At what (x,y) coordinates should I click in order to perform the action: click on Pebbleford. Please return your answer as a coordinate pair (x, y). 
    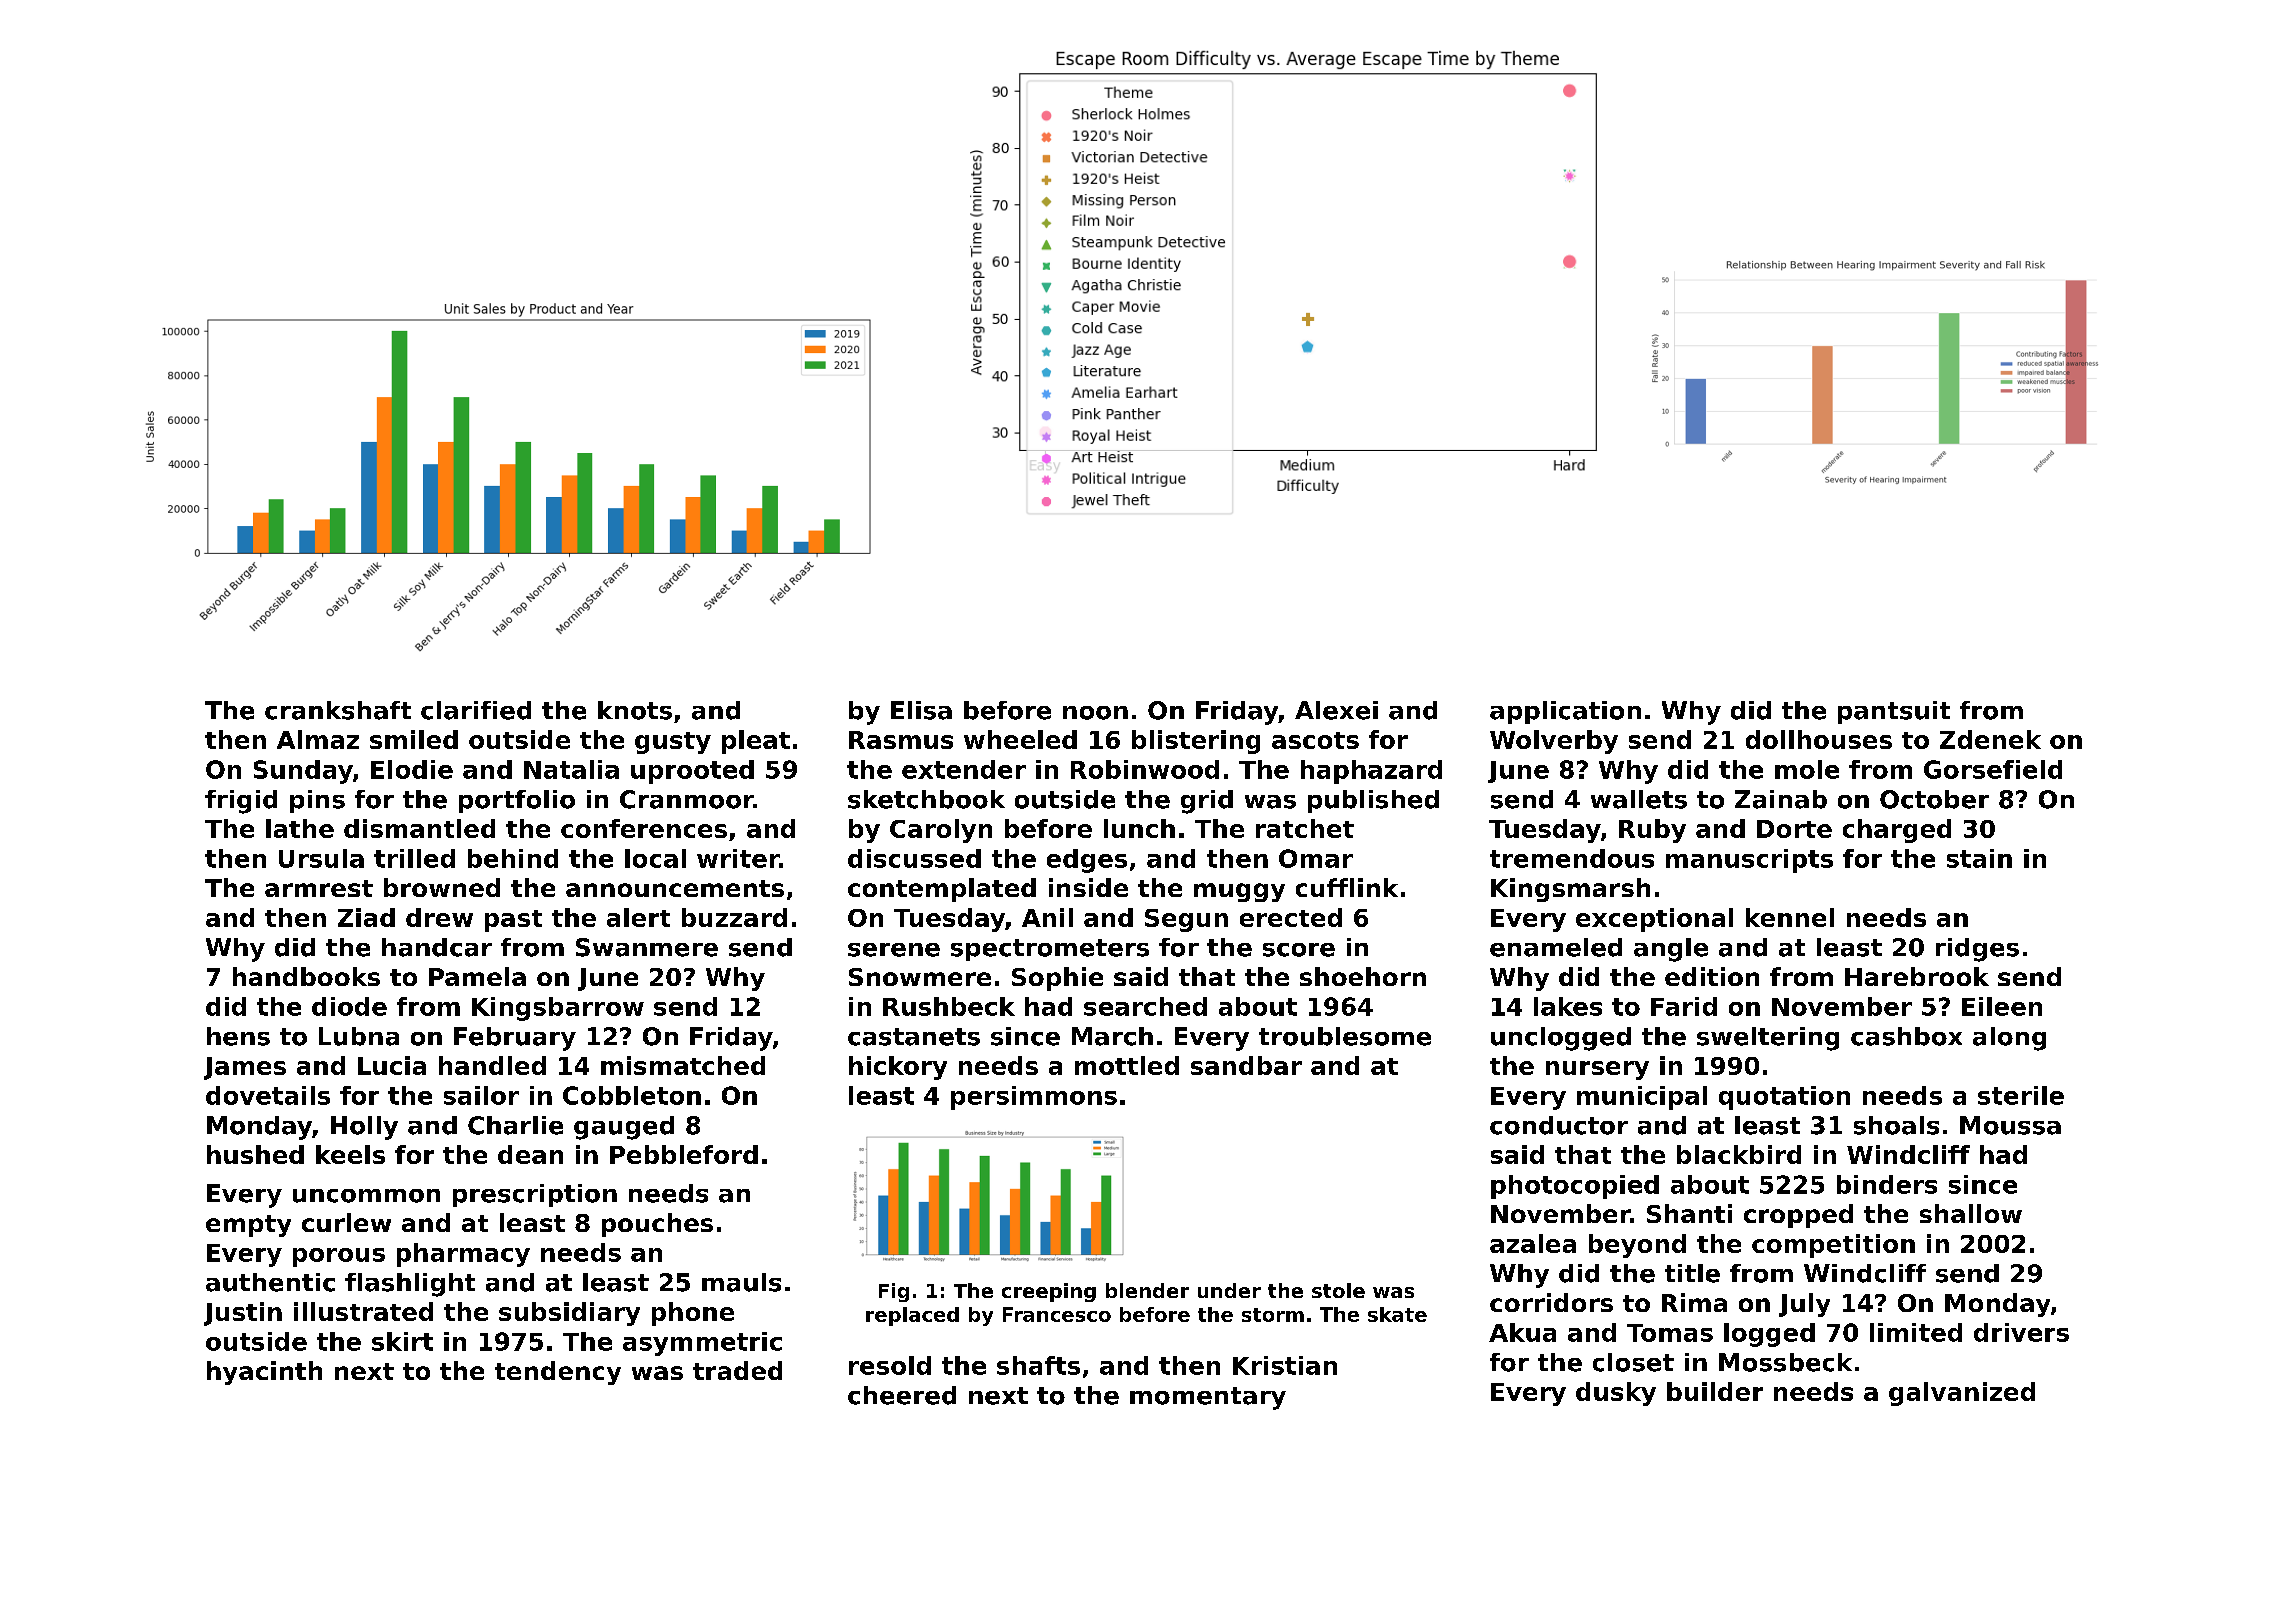
    Looking at the image, I should click on (684, 1154).
